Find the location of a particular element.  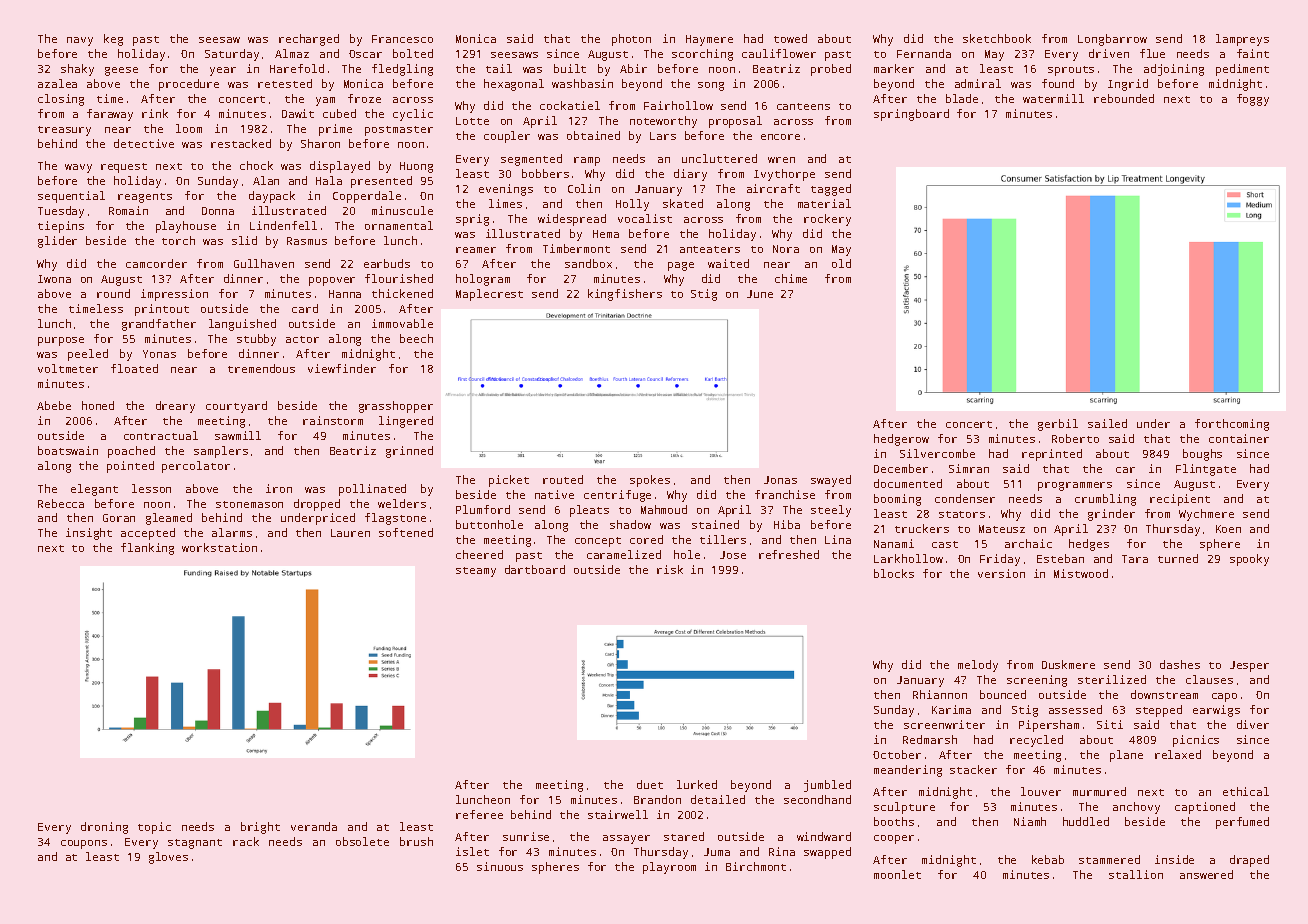

Jesper is located at coordinates (1249, 666).
